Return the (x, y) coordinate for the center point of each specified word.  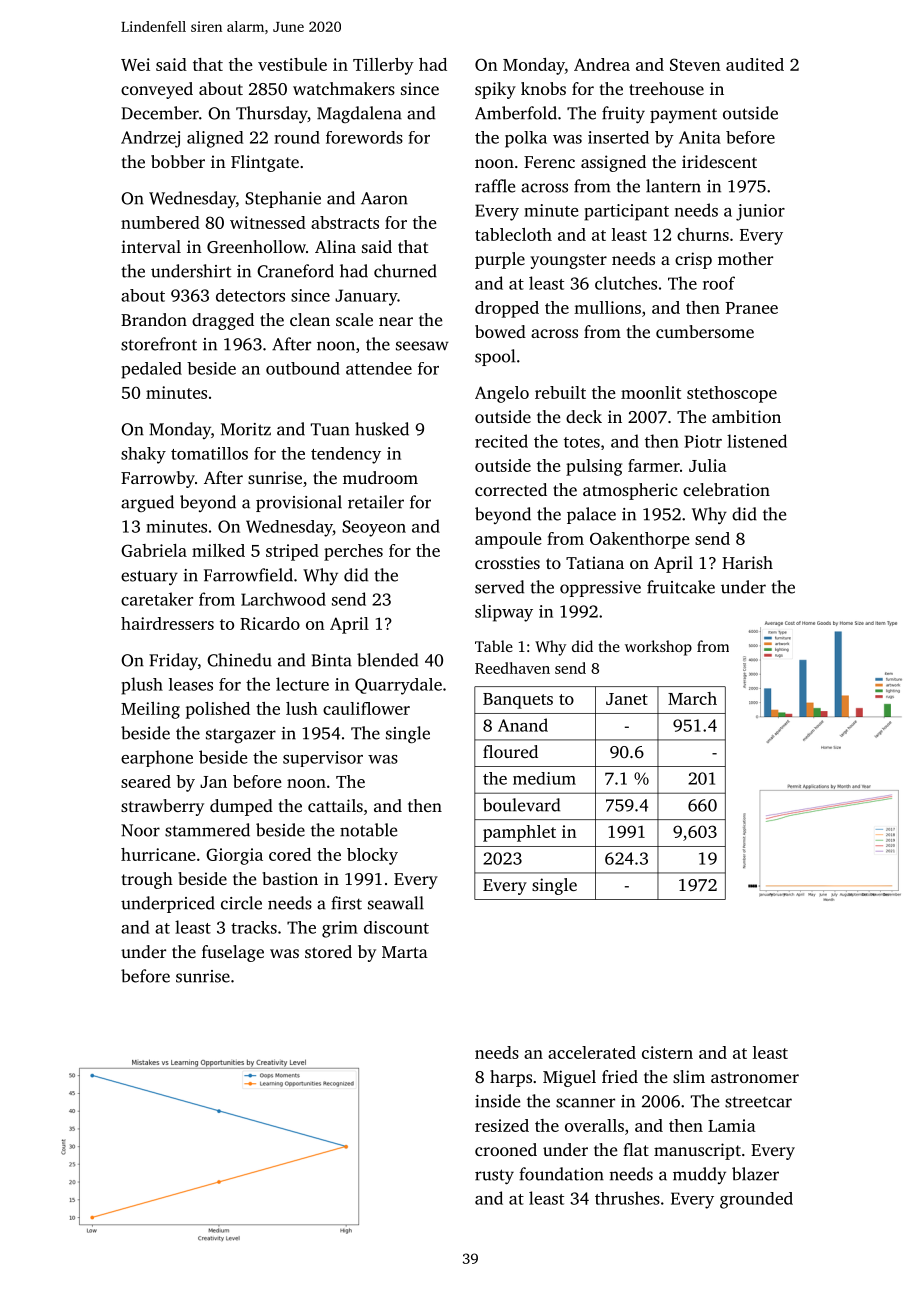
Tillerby (383, 66)
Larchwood (283, 599)
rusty (494, 1176)
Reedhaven (512, 668)
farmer (654, 465)
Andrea (602, 64)
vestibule (292, 64)
